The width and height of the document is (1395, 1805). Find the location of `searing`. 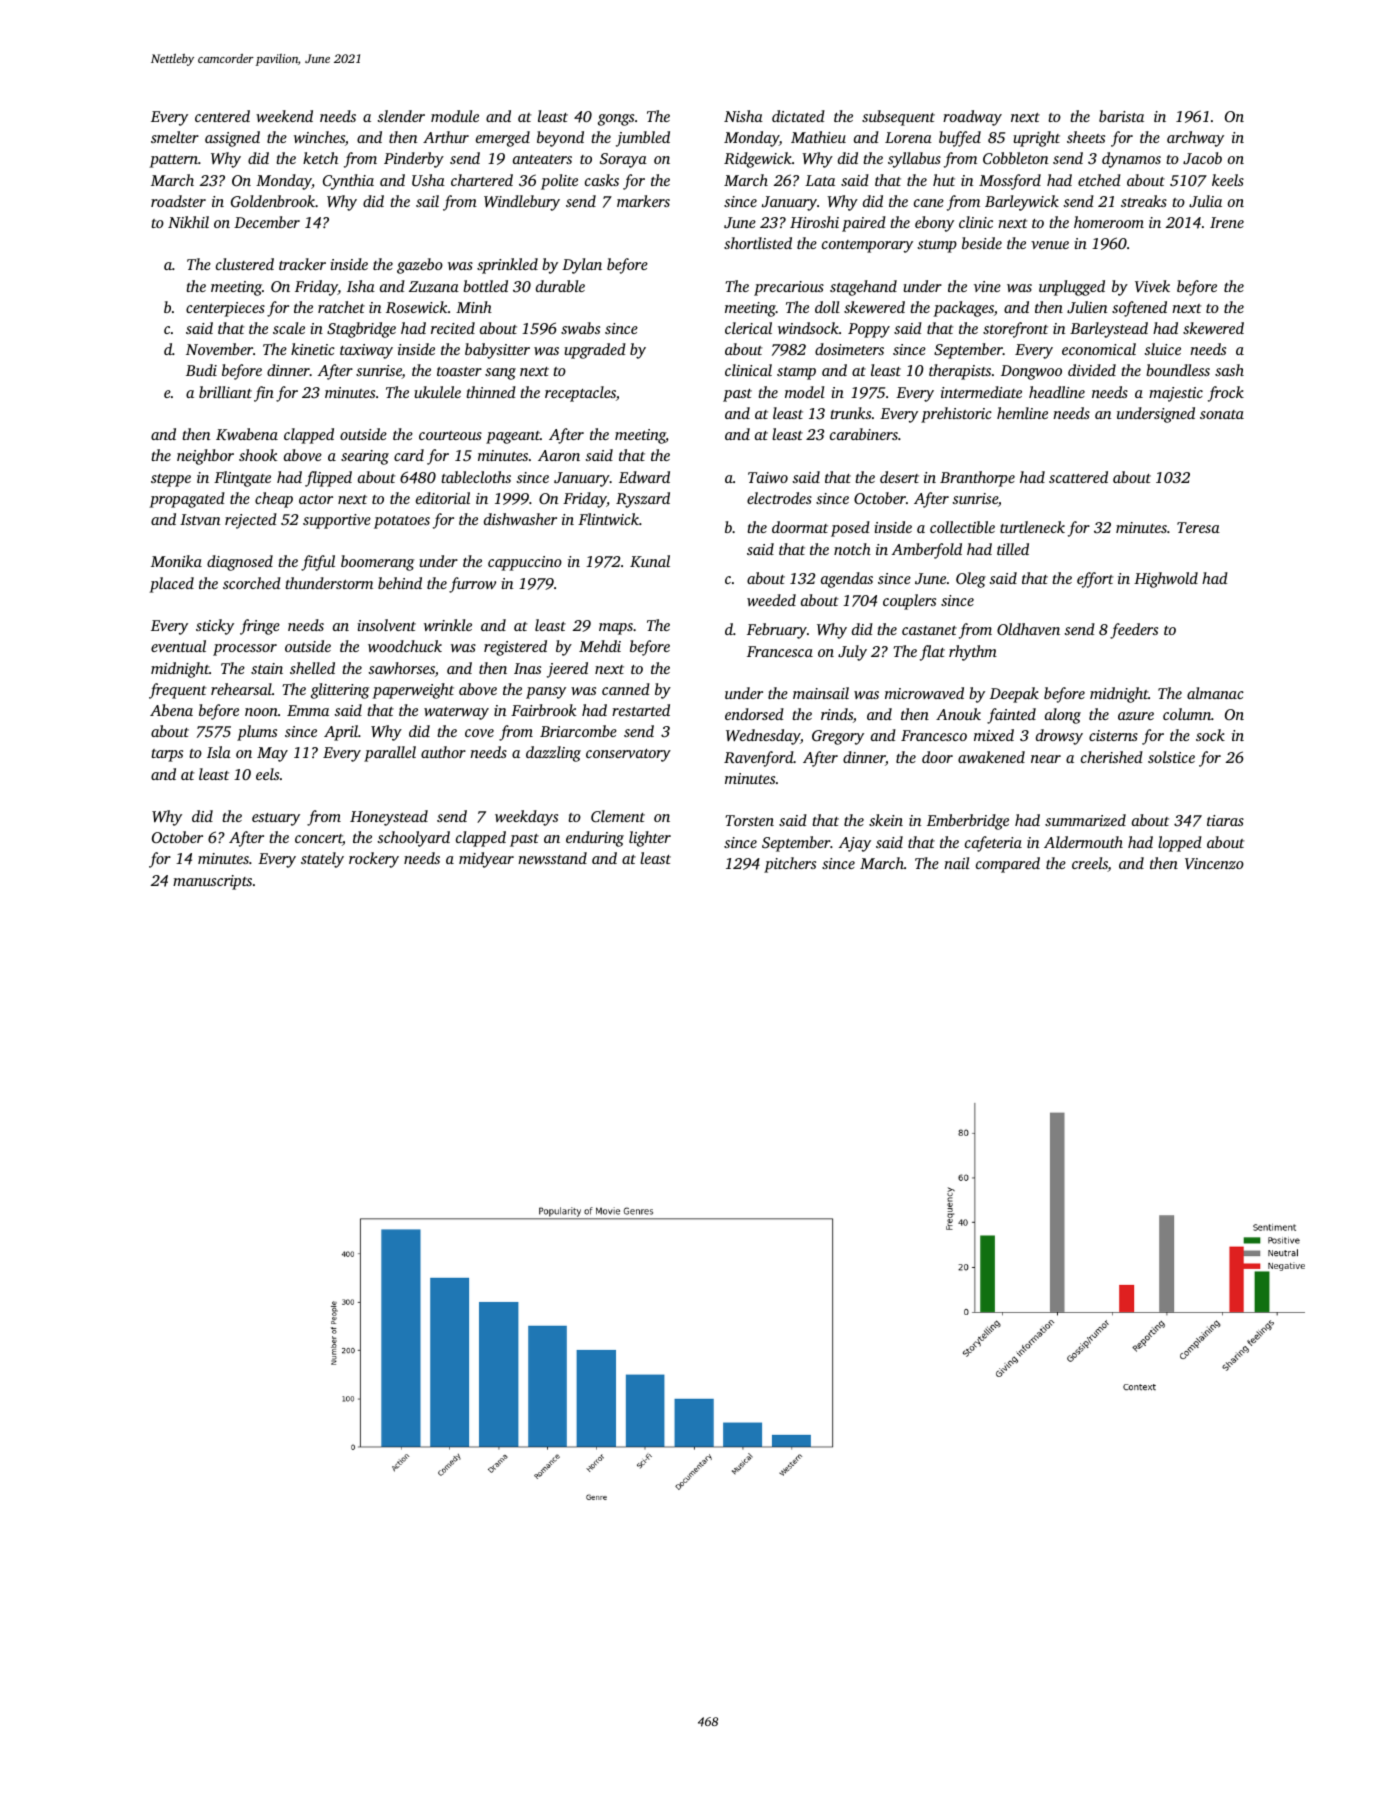

searing is located at coordinates (365, 457).
